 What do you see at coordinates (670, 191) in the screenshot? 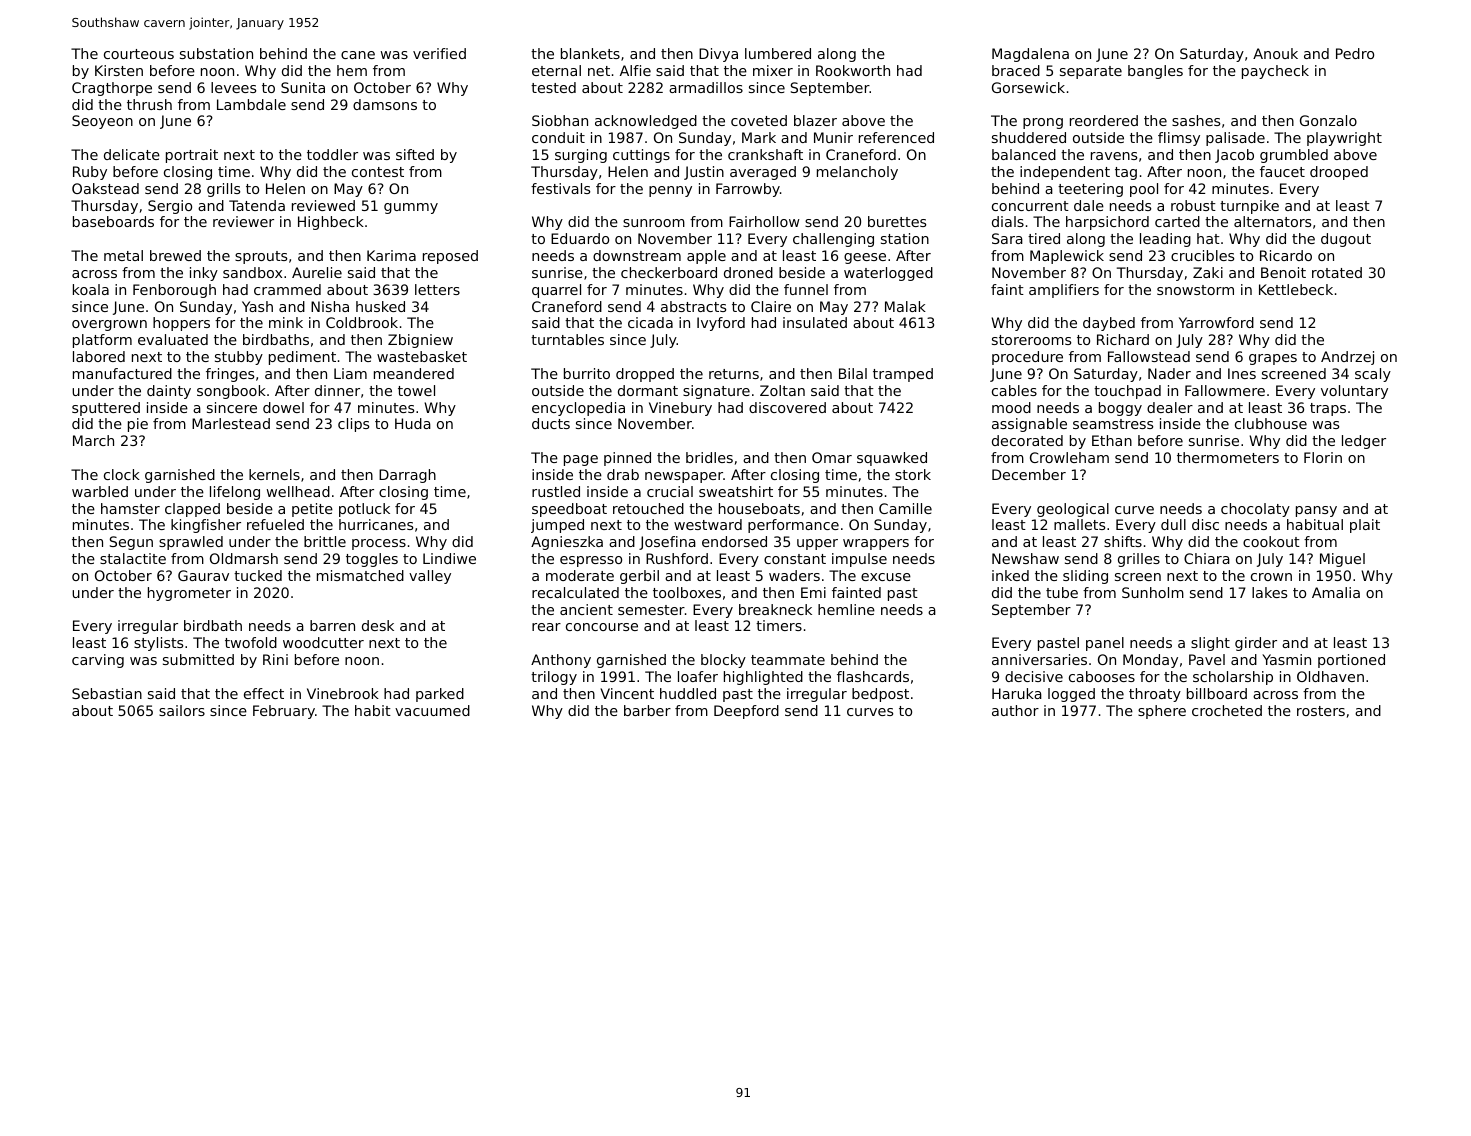
I see `penny` at bounding box center [670, 191].
